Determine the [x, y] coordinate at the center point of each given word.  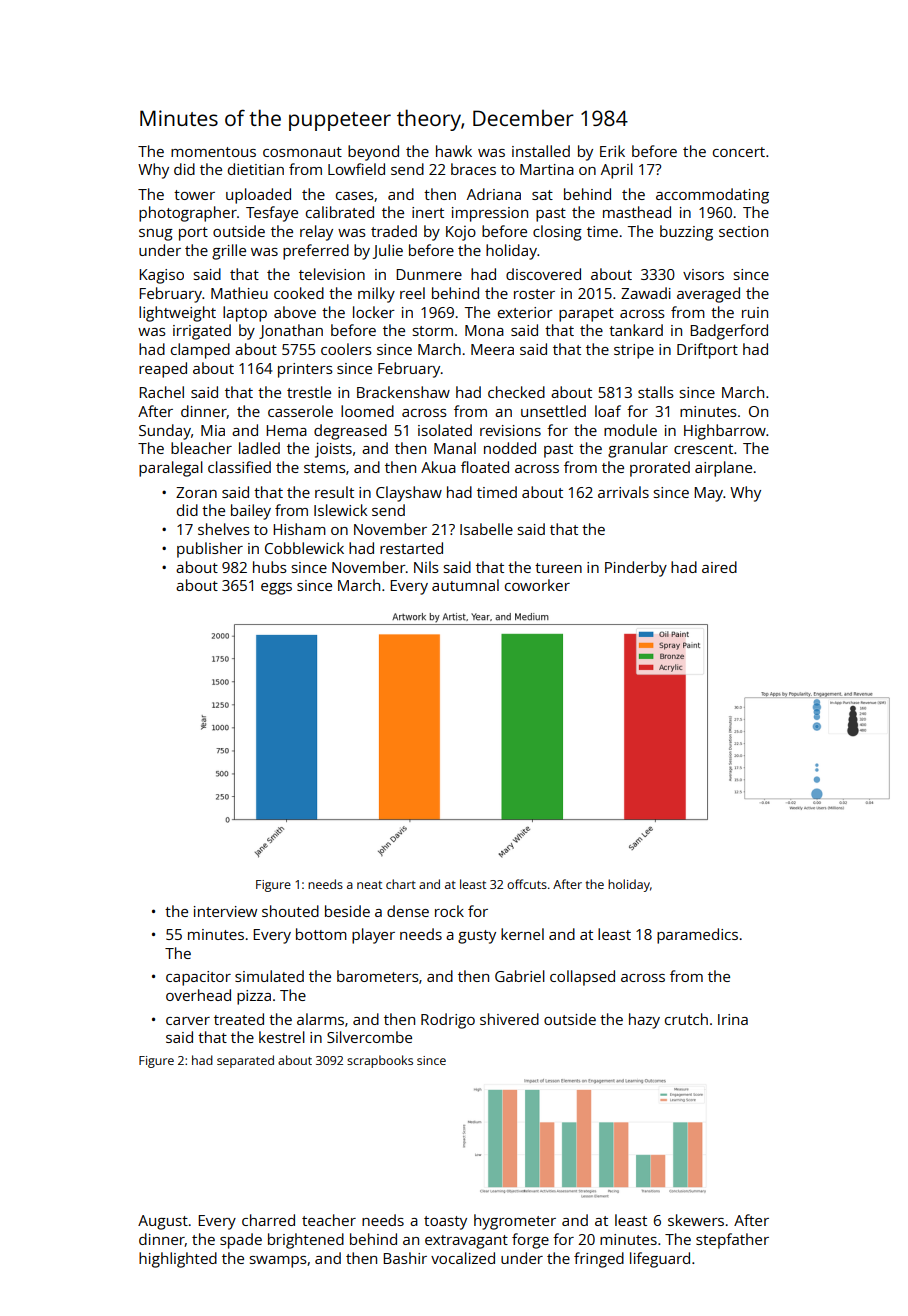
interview [225, 911]
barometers [378, 976]
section [743, 231]
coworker [537, 585]
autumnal [465, 585]
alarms [320, 1019]
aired [719, 567]
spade [241, 1241]
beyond [373, 153]
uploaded [258, 196]
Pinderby [636, 569]
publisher [210, 550]
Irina [733, 1019]
